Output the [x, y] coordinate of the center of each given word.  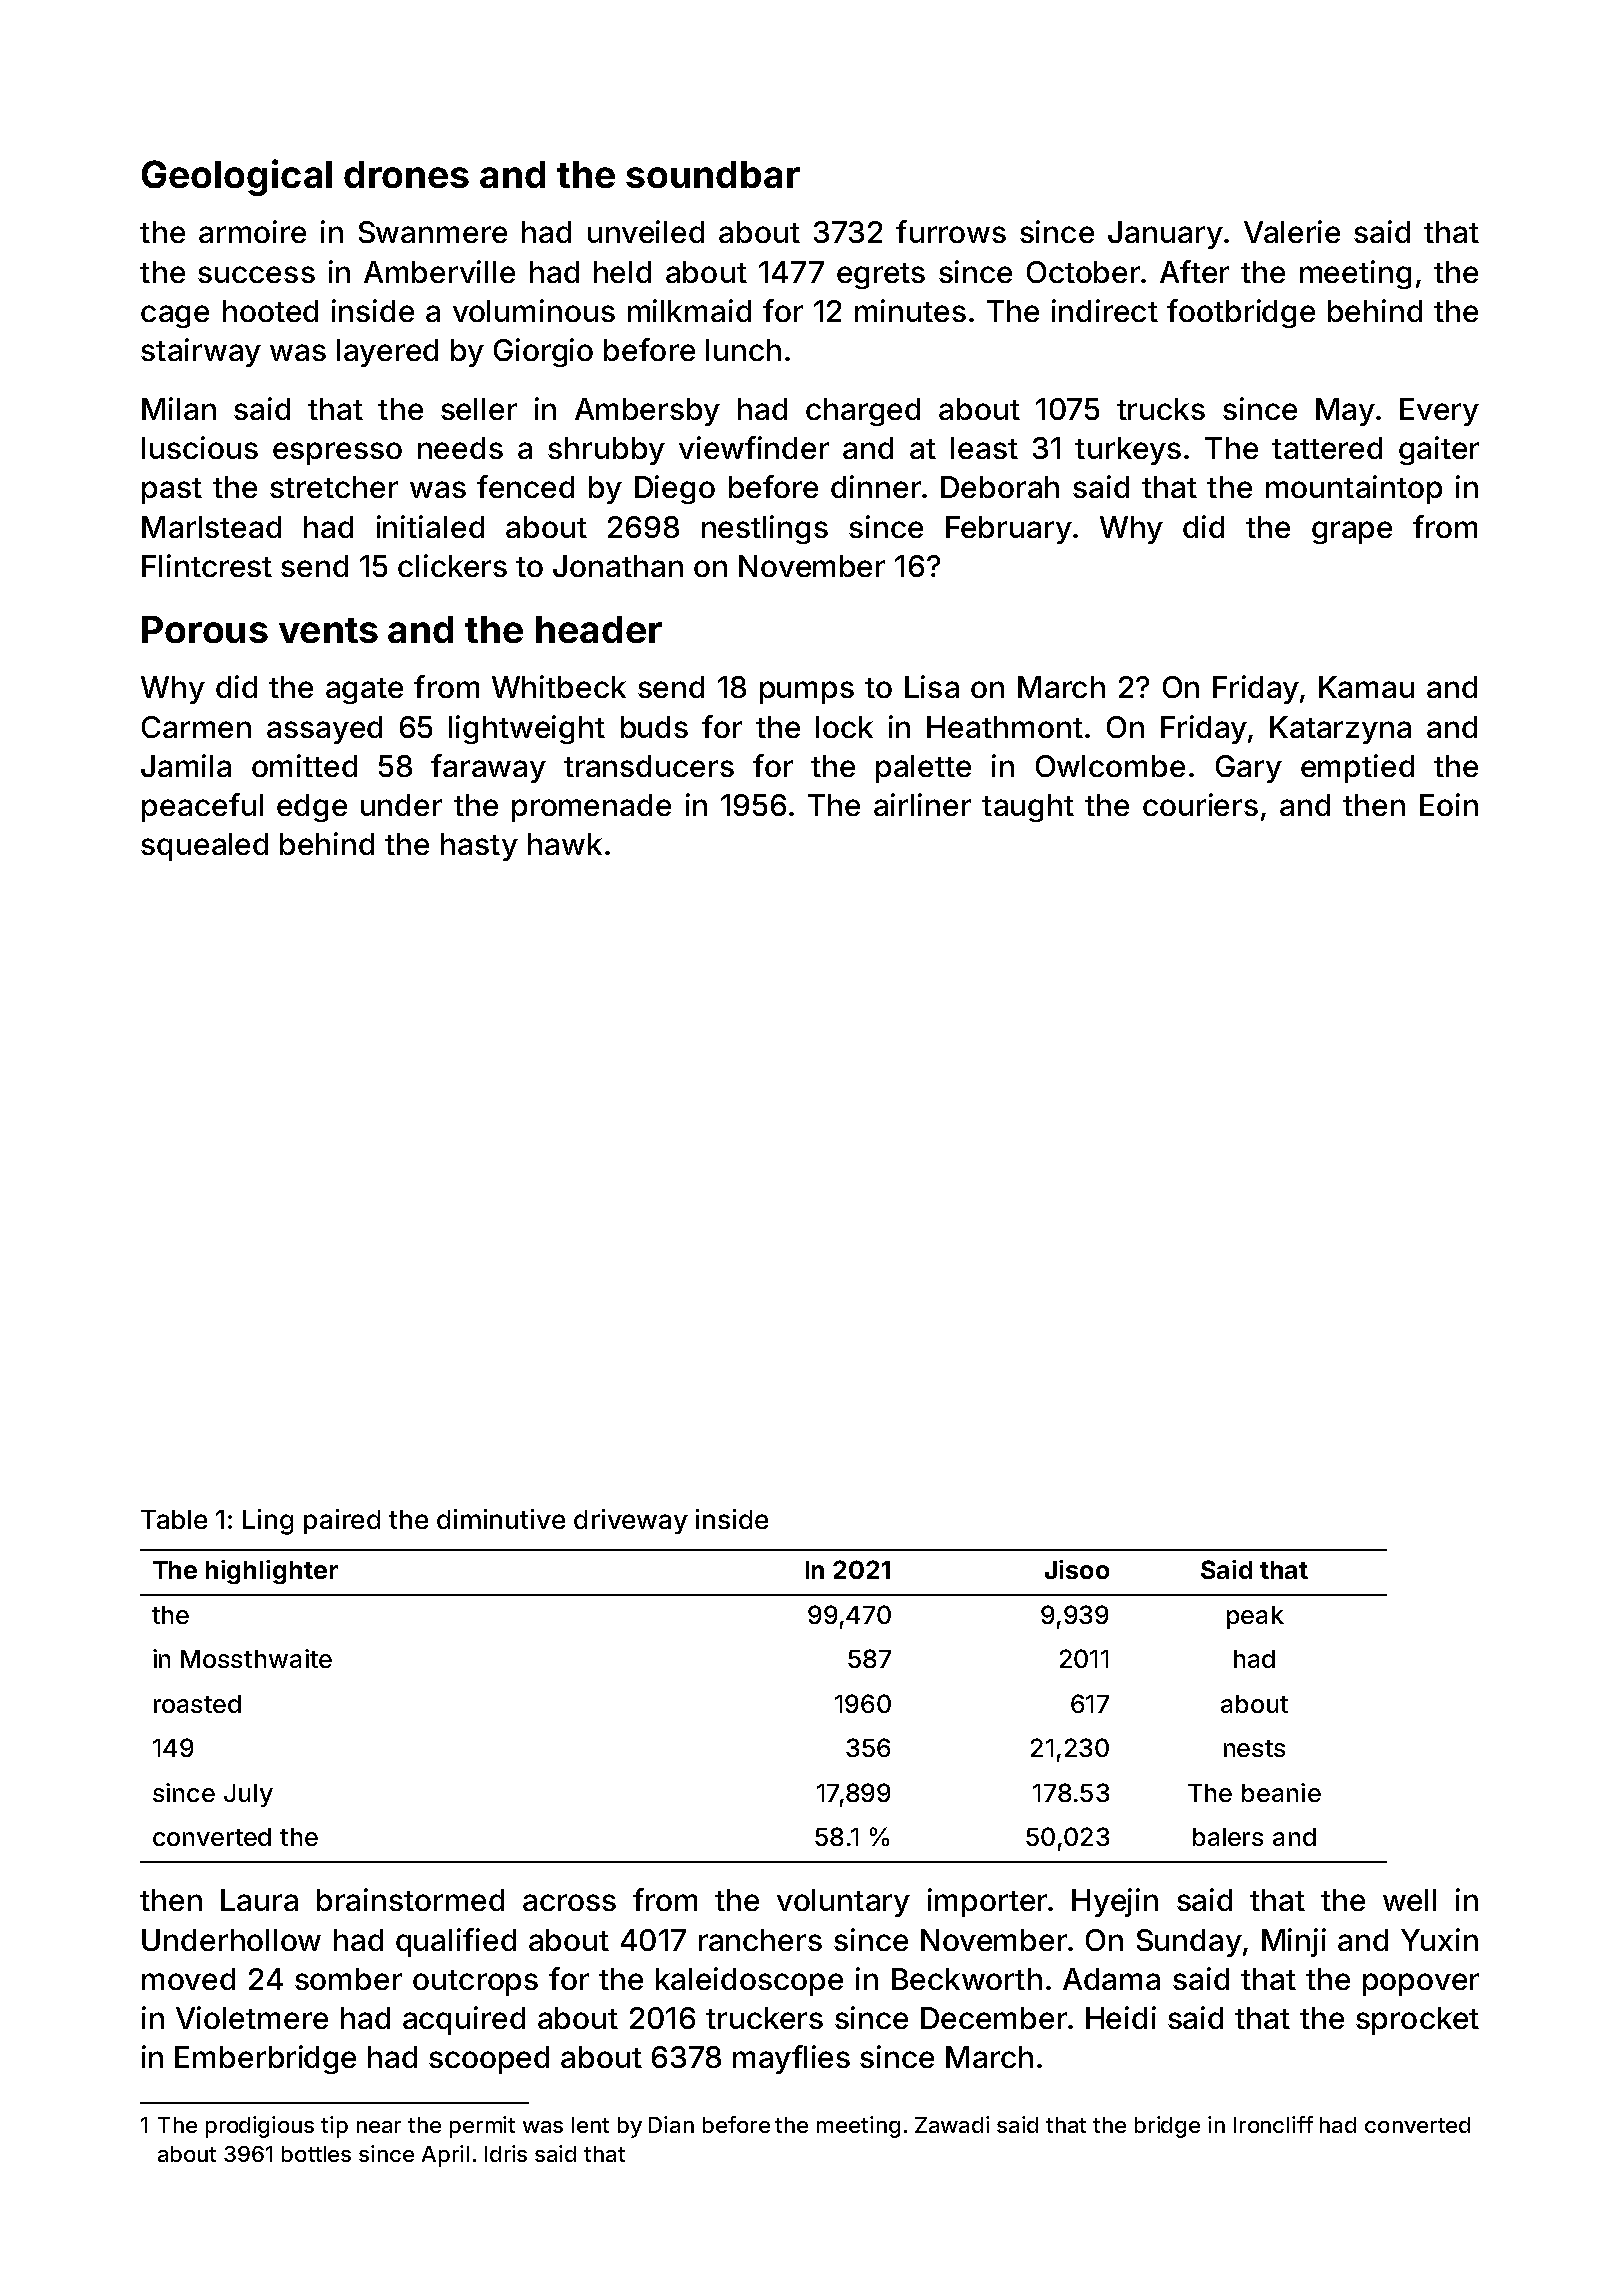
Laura [259, 1900]
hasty [479, 847]
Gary [1249, 769]
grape [1352, 532]
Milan [179, 408]
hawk [565, 844]
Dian [671, 2124]
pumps [807, 692]
